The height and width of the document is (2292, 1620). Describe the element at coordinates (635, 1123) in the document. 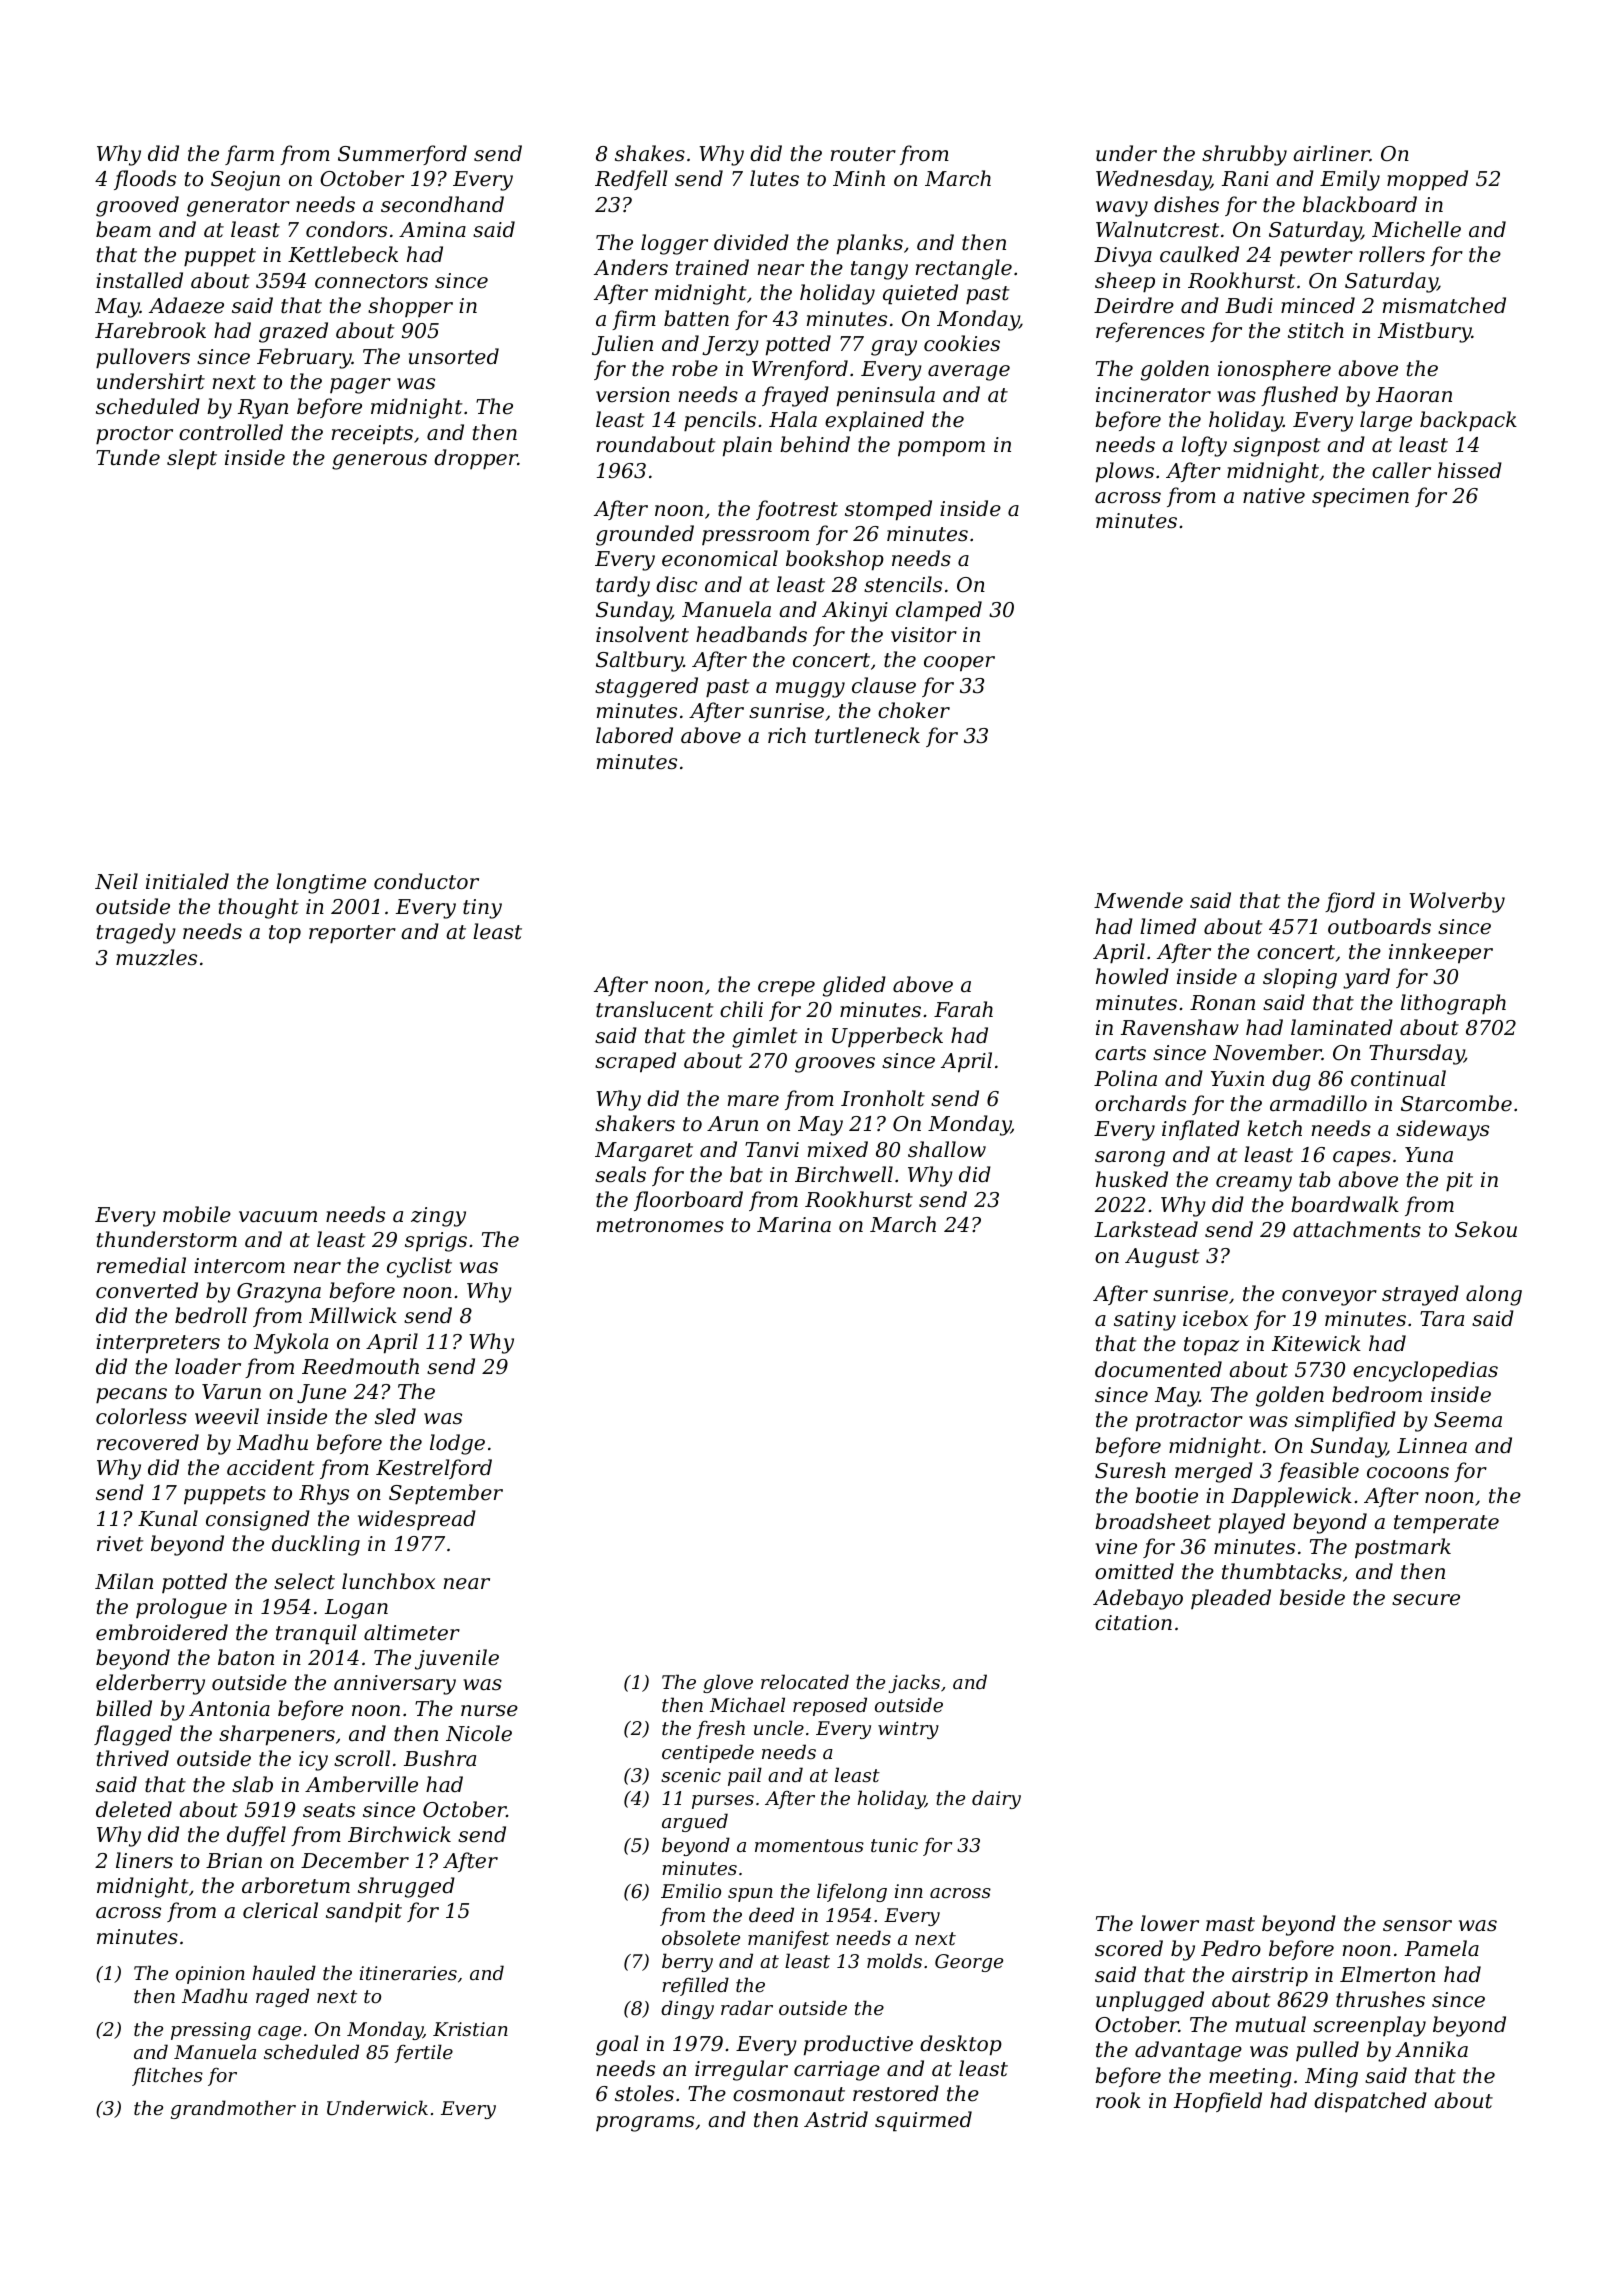

I see `shakers` at that location.
